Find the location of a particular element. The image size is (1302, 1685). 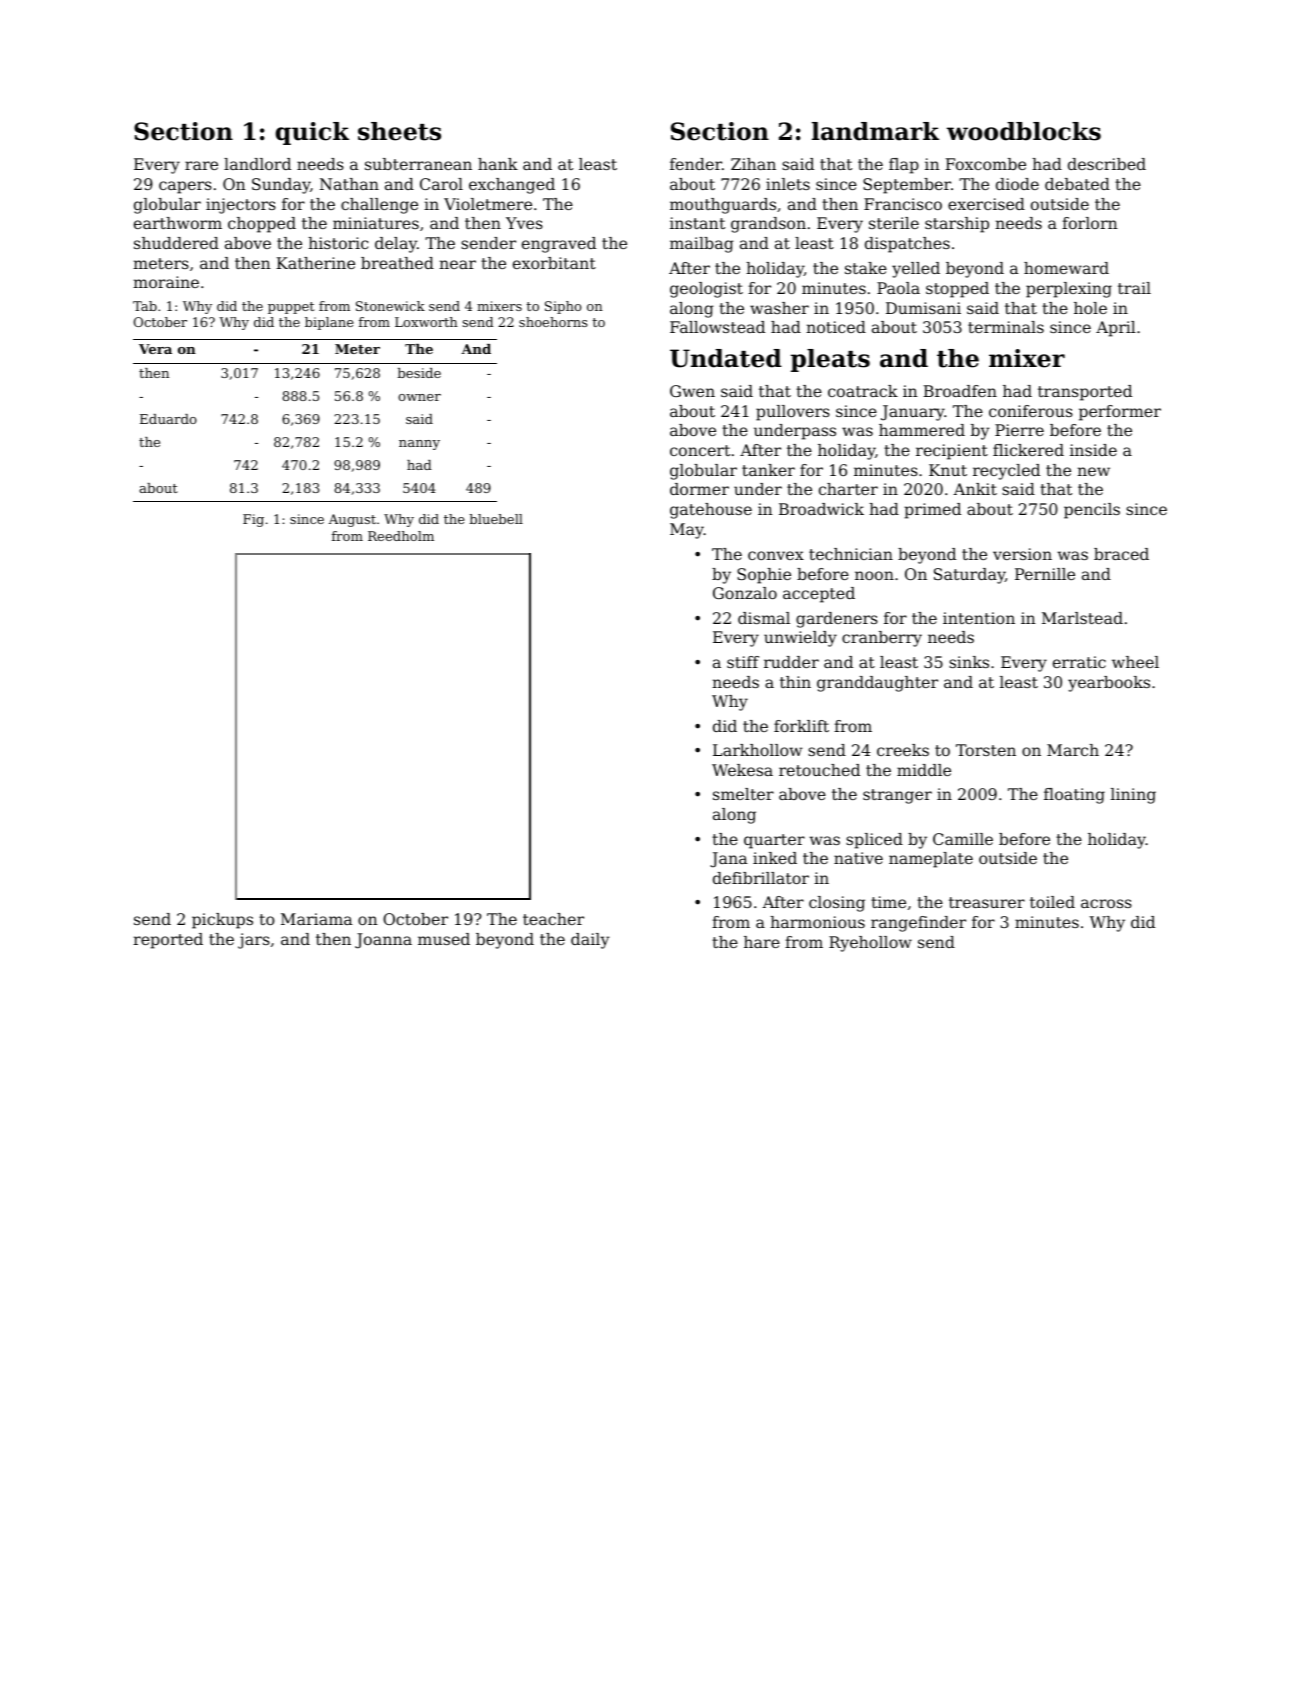

geologist is located at coordinates (706, 290).
